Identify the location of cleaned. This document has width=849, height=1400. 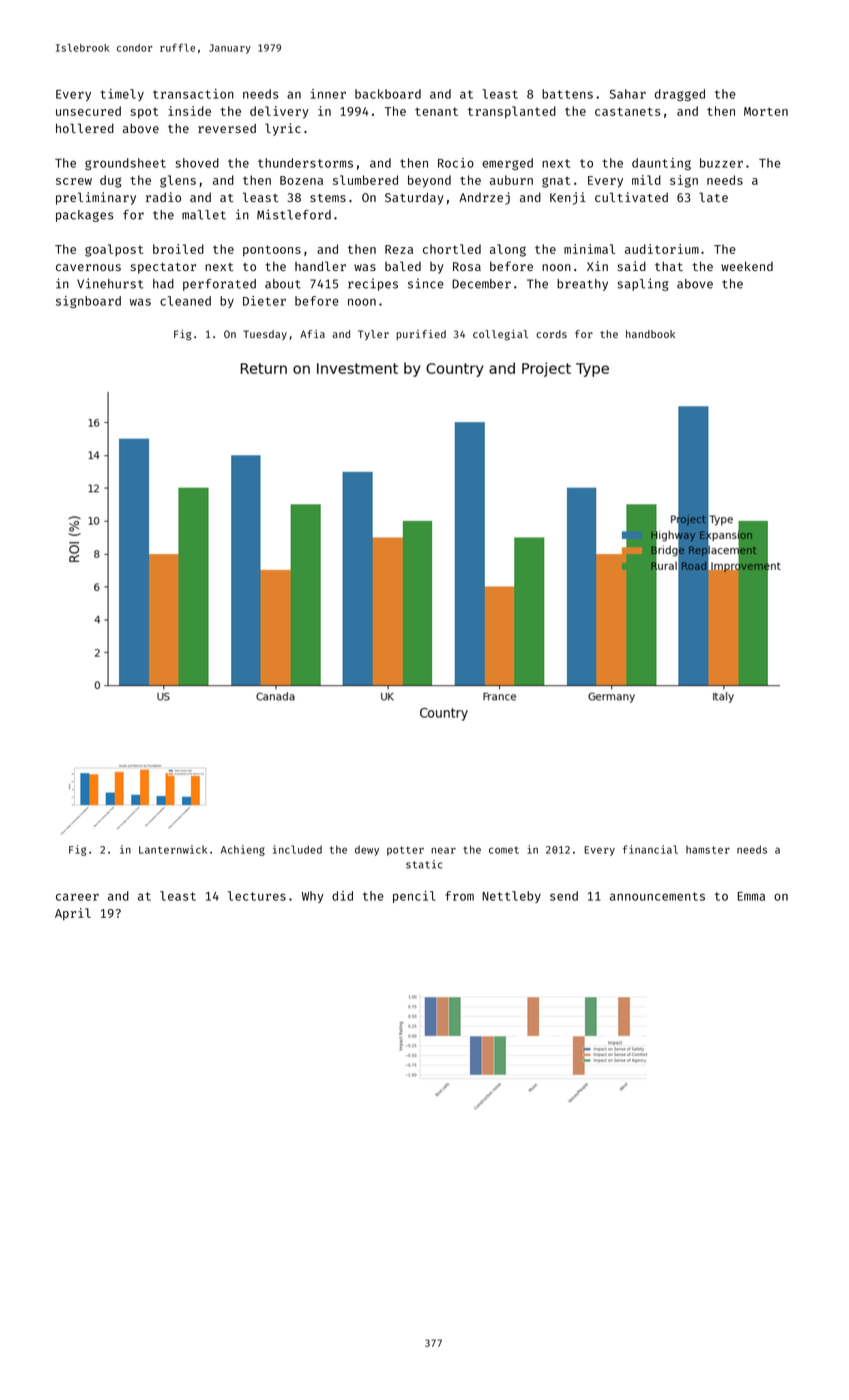
(185, 301).
